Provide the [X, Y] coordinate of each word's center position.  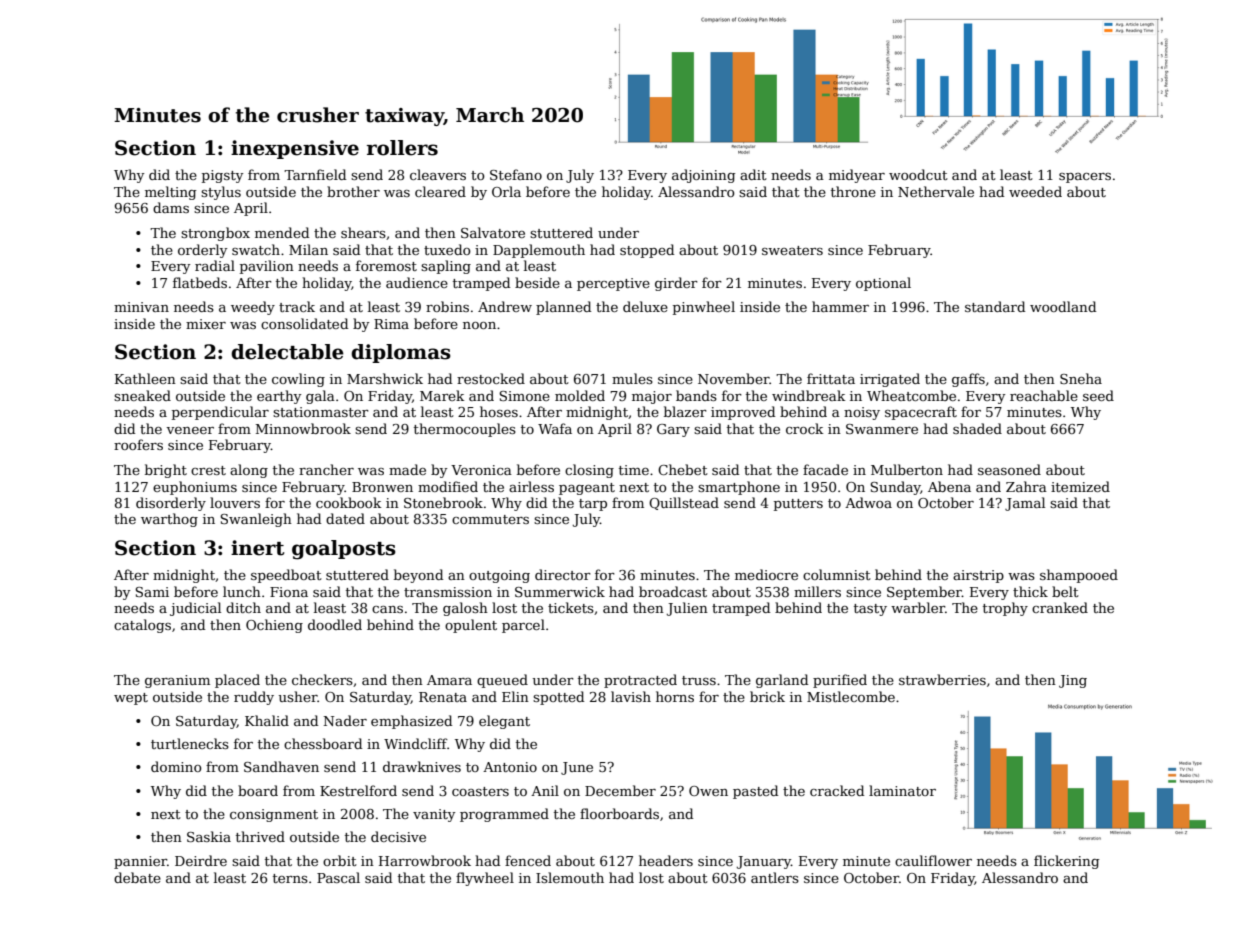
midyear [857, 176]
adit [753, 174]
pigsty [222, 176]
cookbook [349, 502]
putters [798, 505]
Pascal [338, 877]
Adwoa [868, 502]
